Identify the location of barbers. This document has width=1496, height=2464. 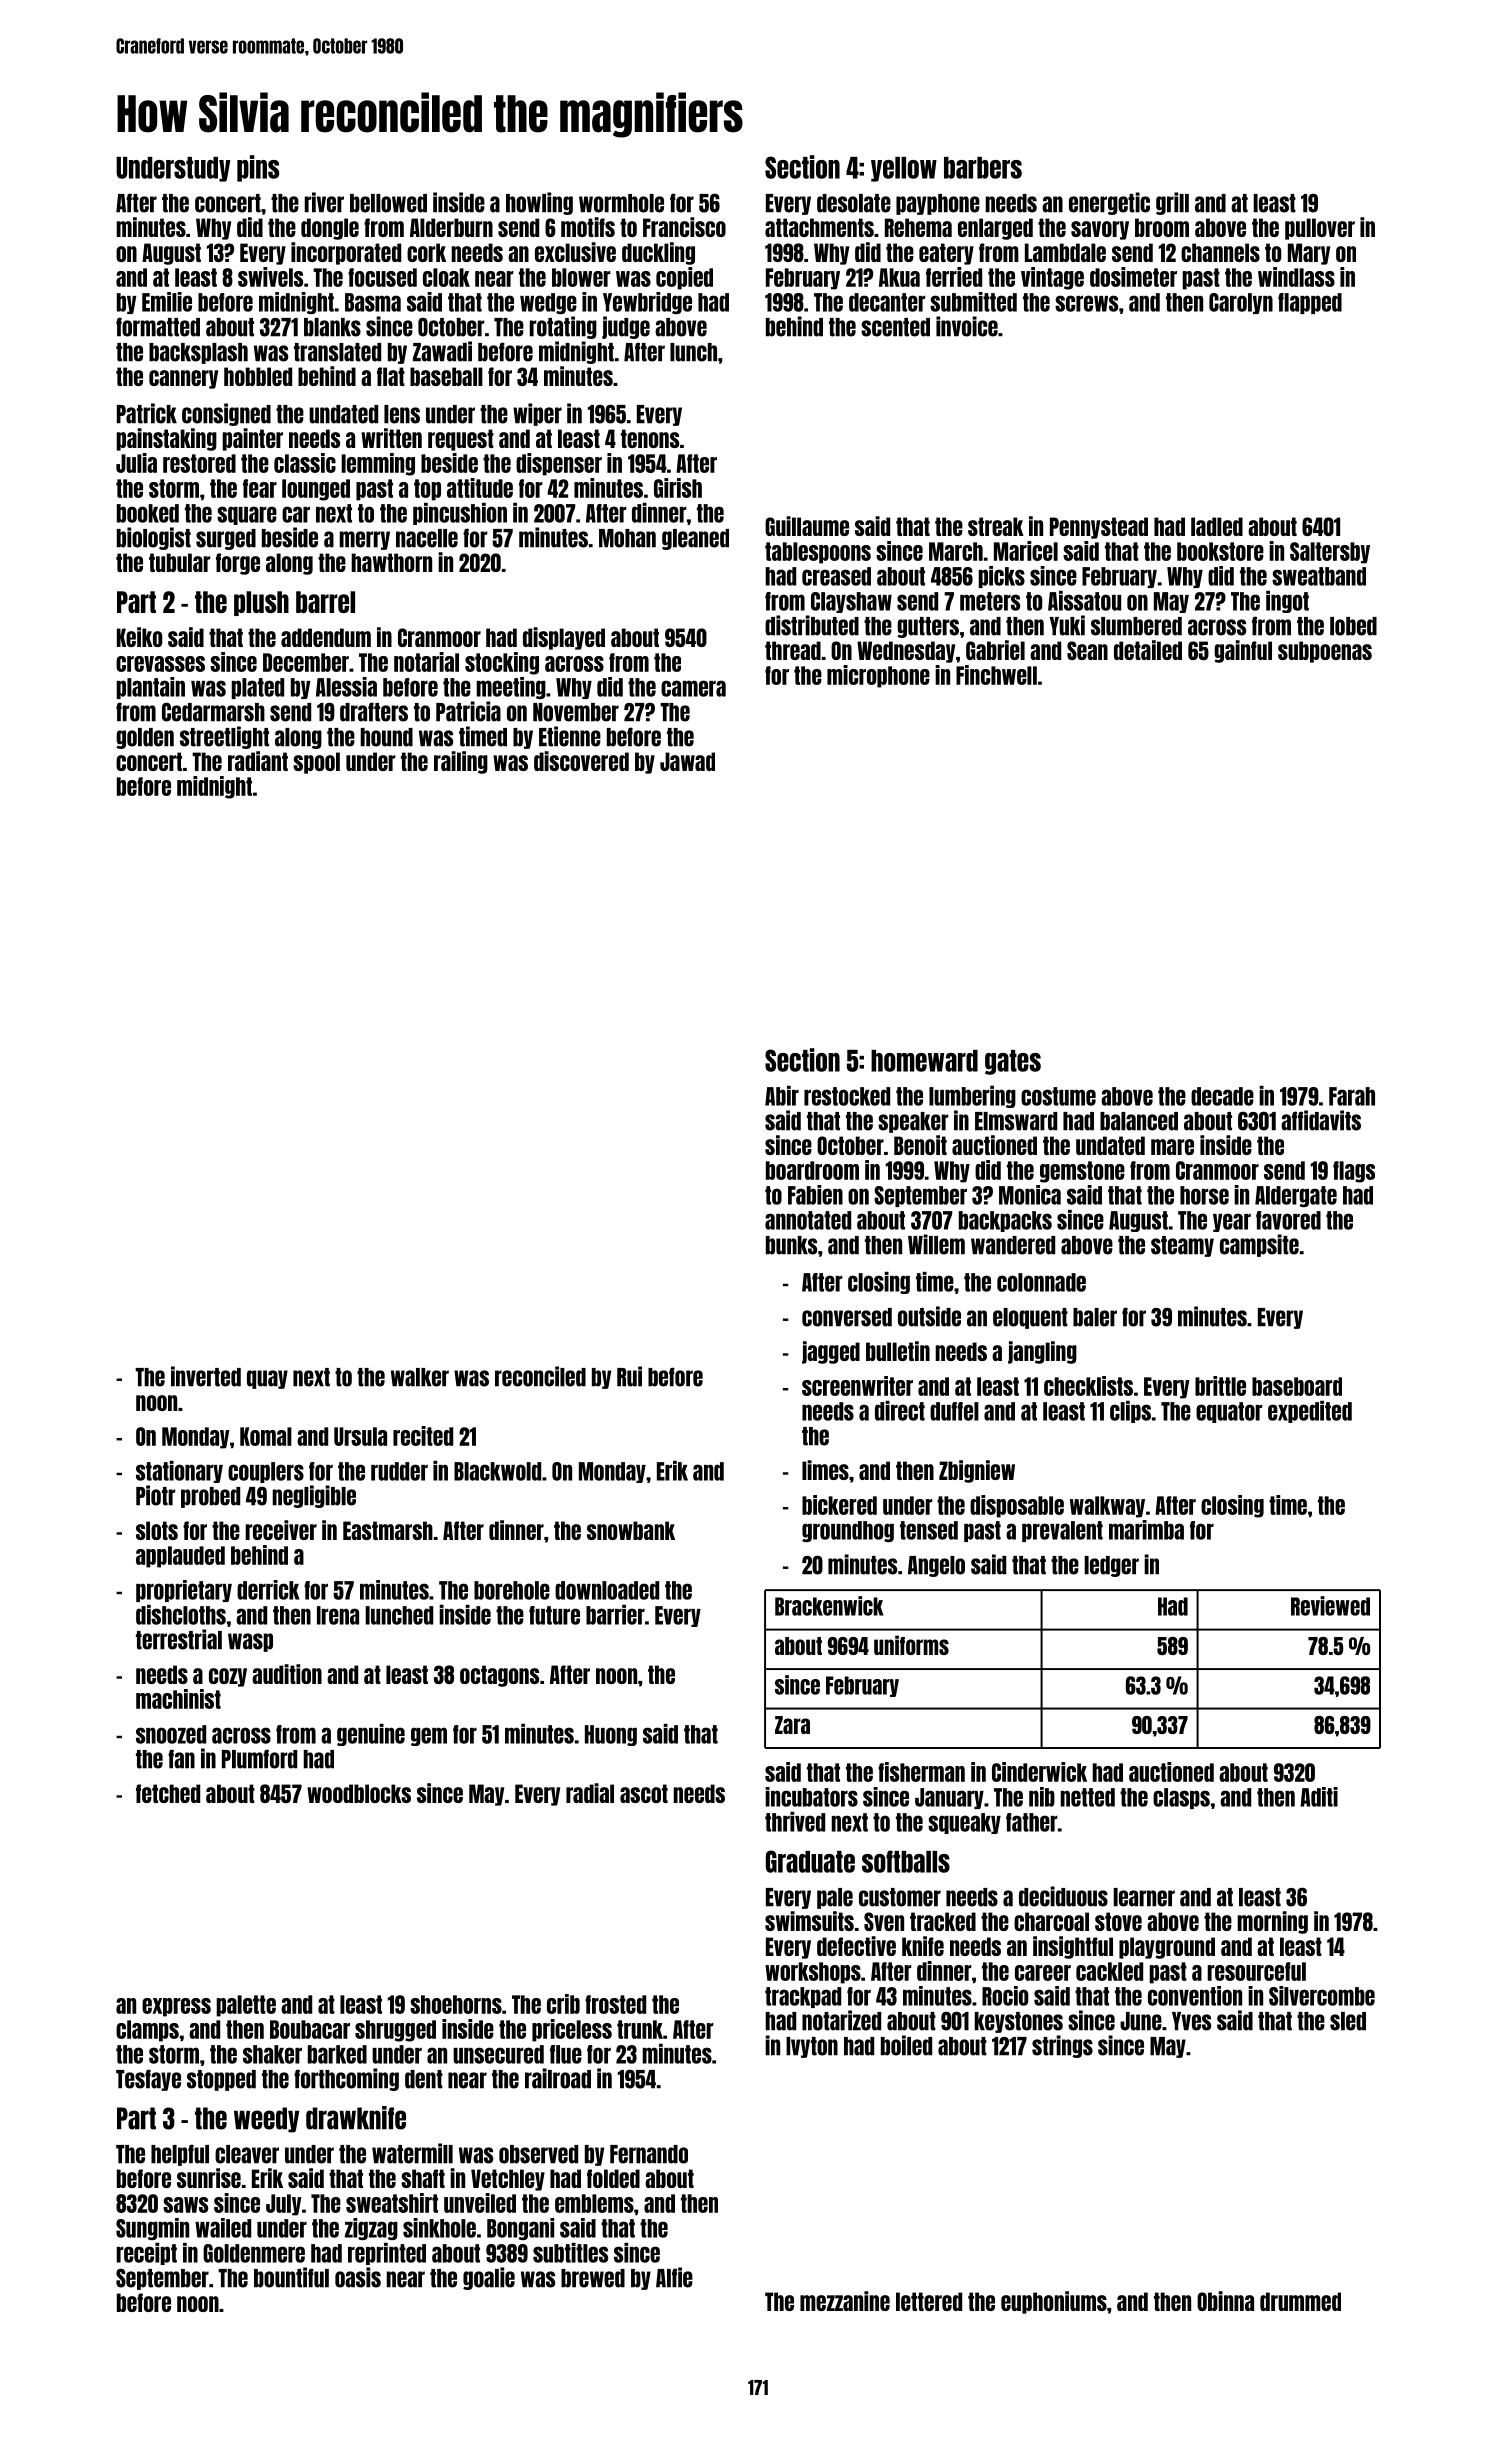
(983, 168).
